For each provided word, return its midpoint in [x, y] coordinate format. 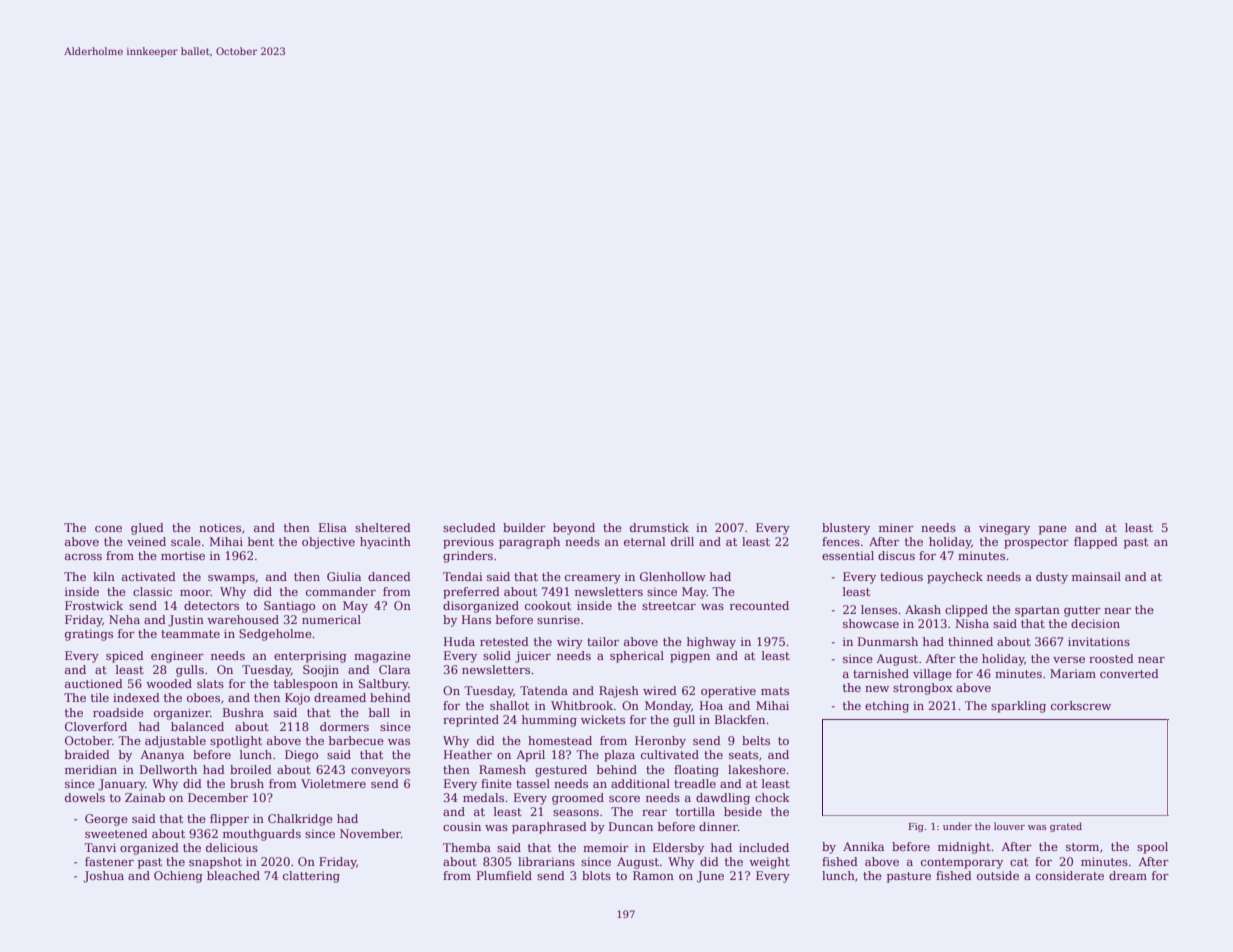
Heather [468, 754]
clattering [311, 877]
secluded [469, 527]
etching [887, 707]
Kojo [297, 699]
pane [1053, 530]
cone [108, 529]
